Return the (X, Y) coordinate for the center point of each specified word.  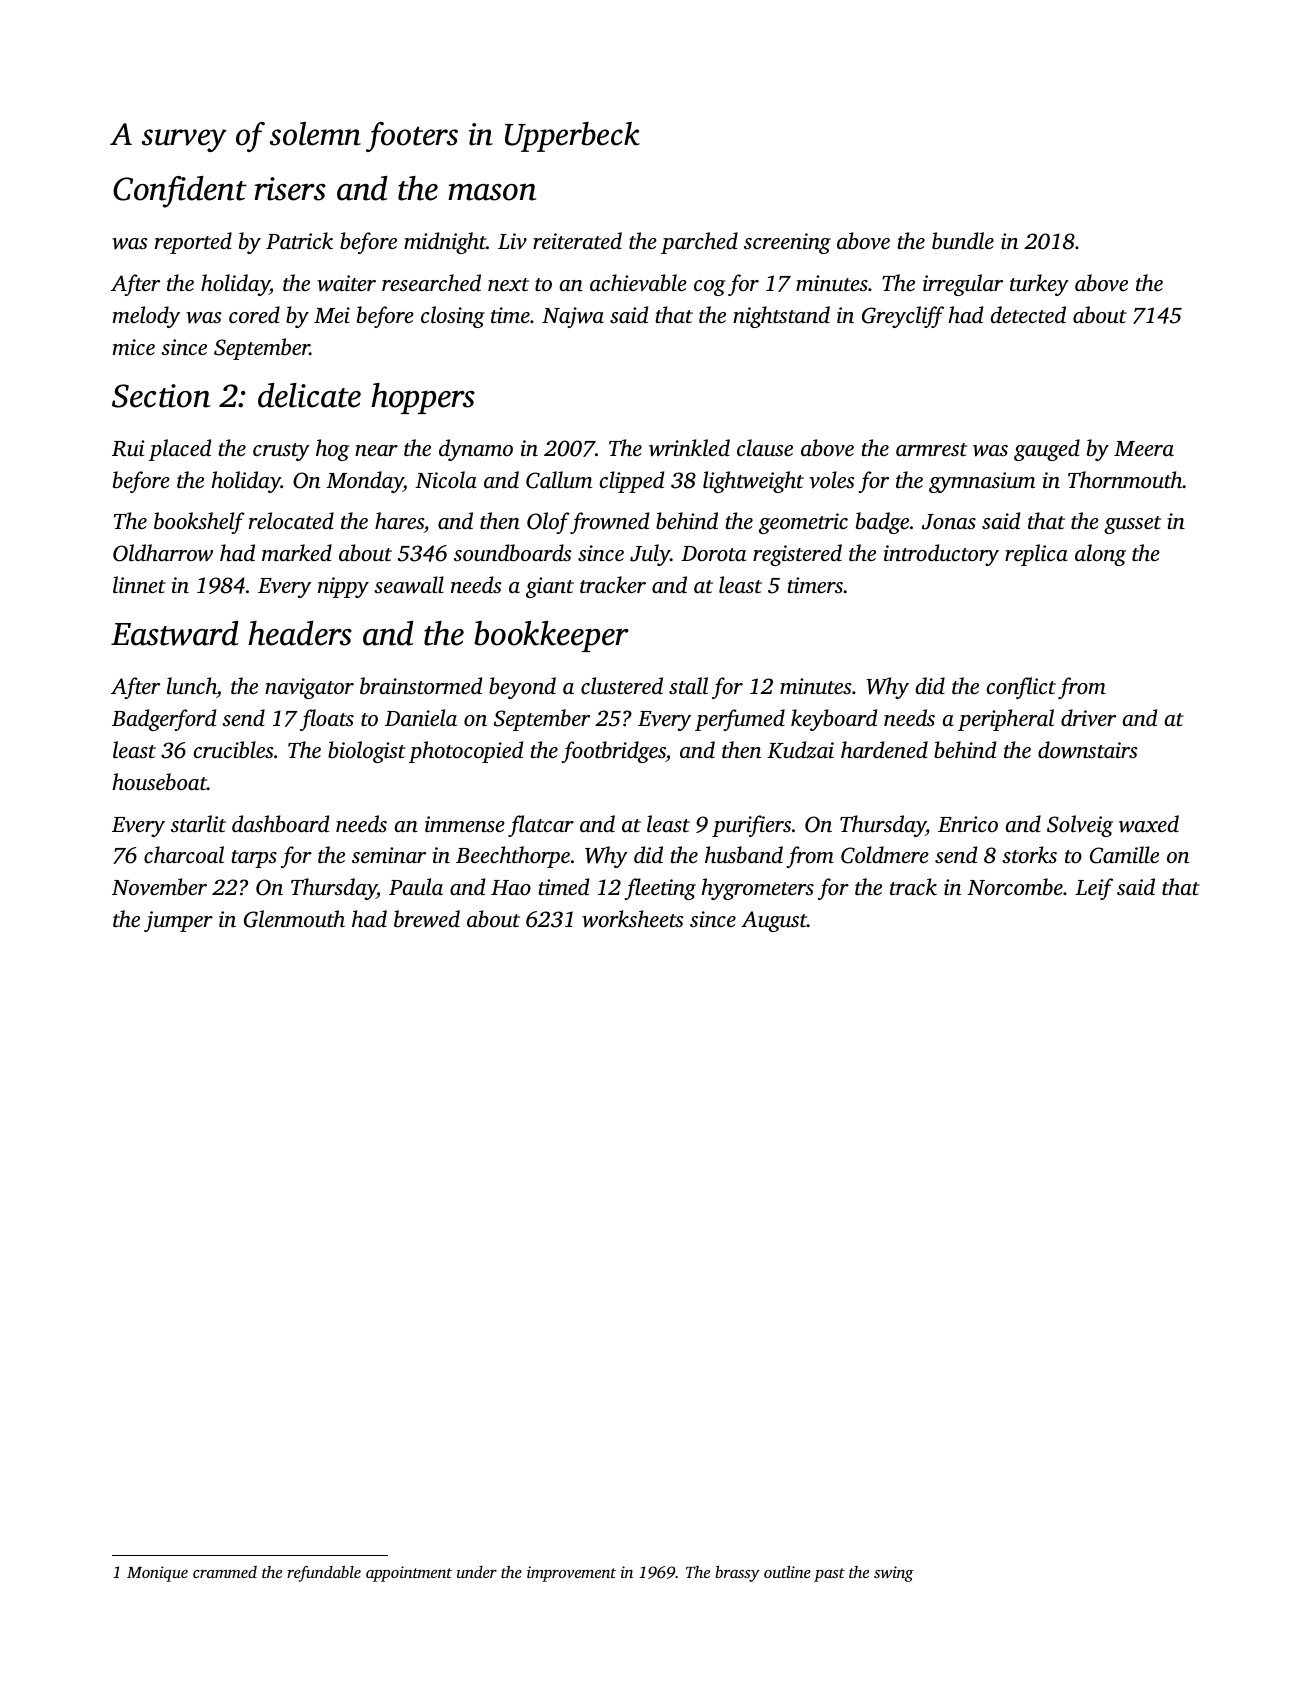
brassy (737, 1574)
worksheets (633, 919)
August (774, 921)
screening (787, 243)
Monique (157, 1574)
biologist (367, 752)
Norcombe (1015, 886)
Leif (1094, 889)
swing (894, 1574)
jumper (178, 921)
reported (193, 243)
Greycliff (903, 317)
